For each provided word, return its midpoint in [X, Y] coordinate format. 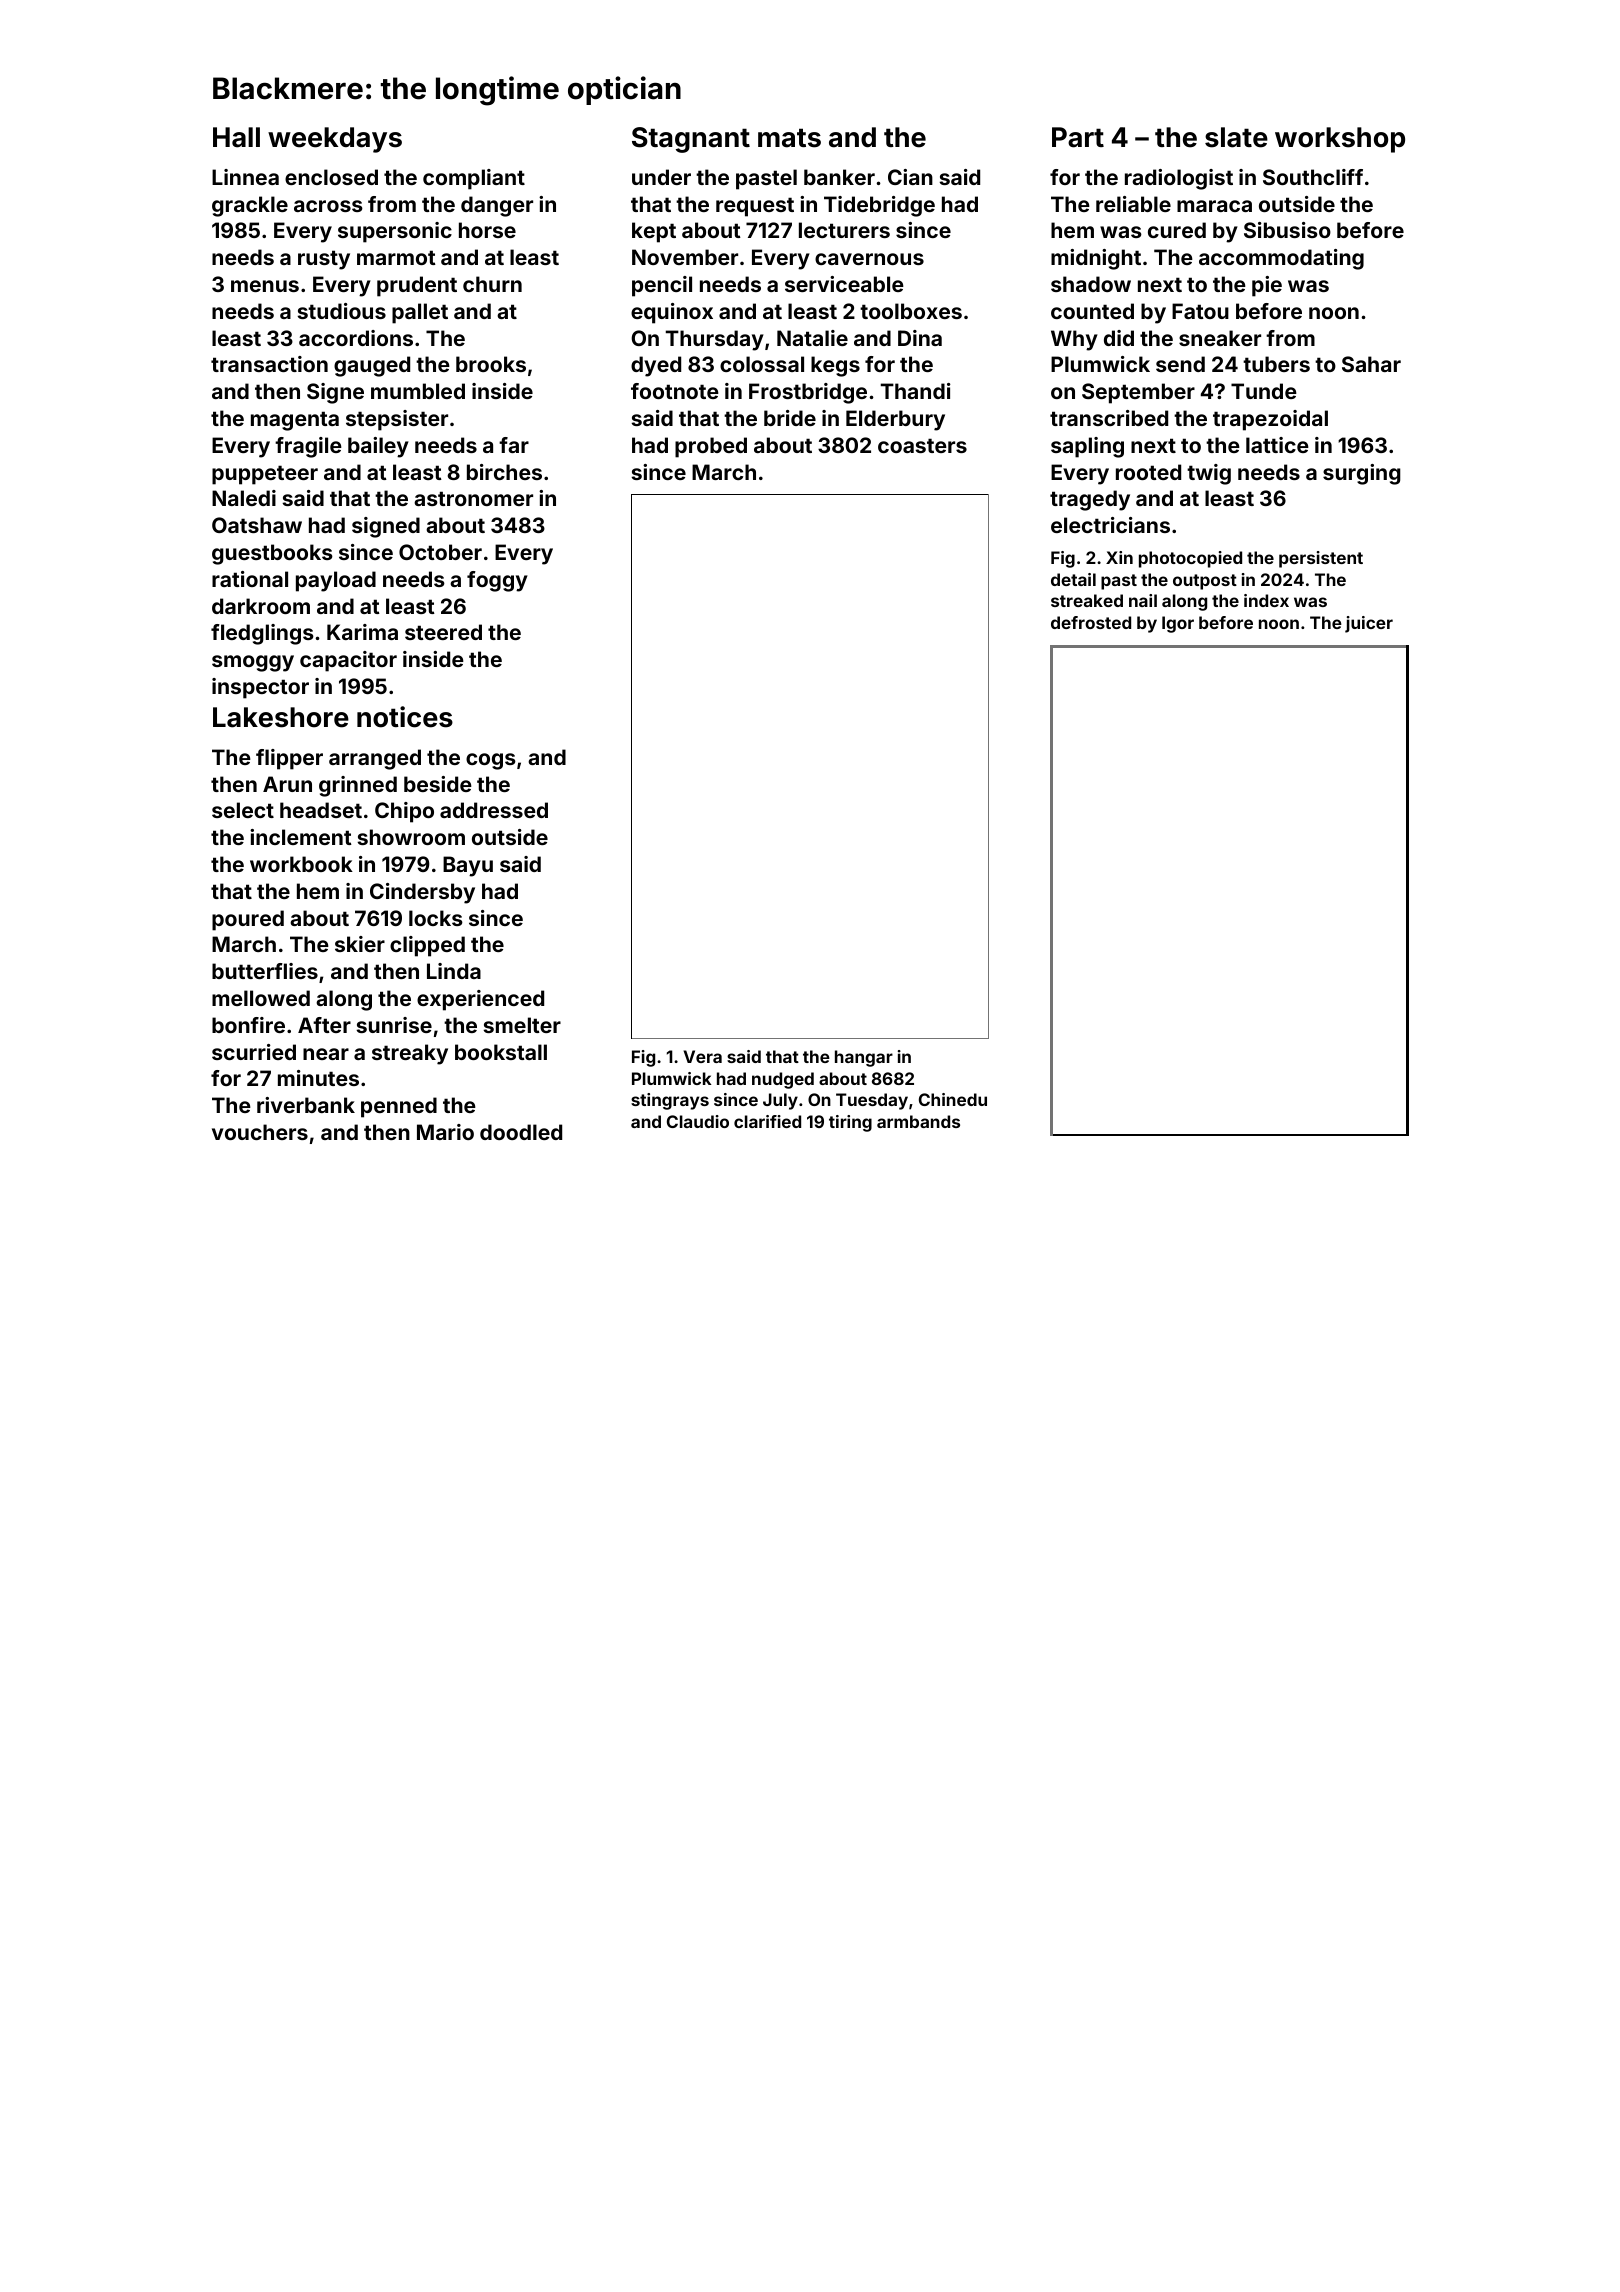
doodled [521, 1132]
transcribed [1109, 418]
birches [504, 472]
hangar [864, 1058]
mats [789, 138]
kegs [835, 366]
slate [1236, 137]
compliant [474, 179]
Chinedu [953, 1099]
